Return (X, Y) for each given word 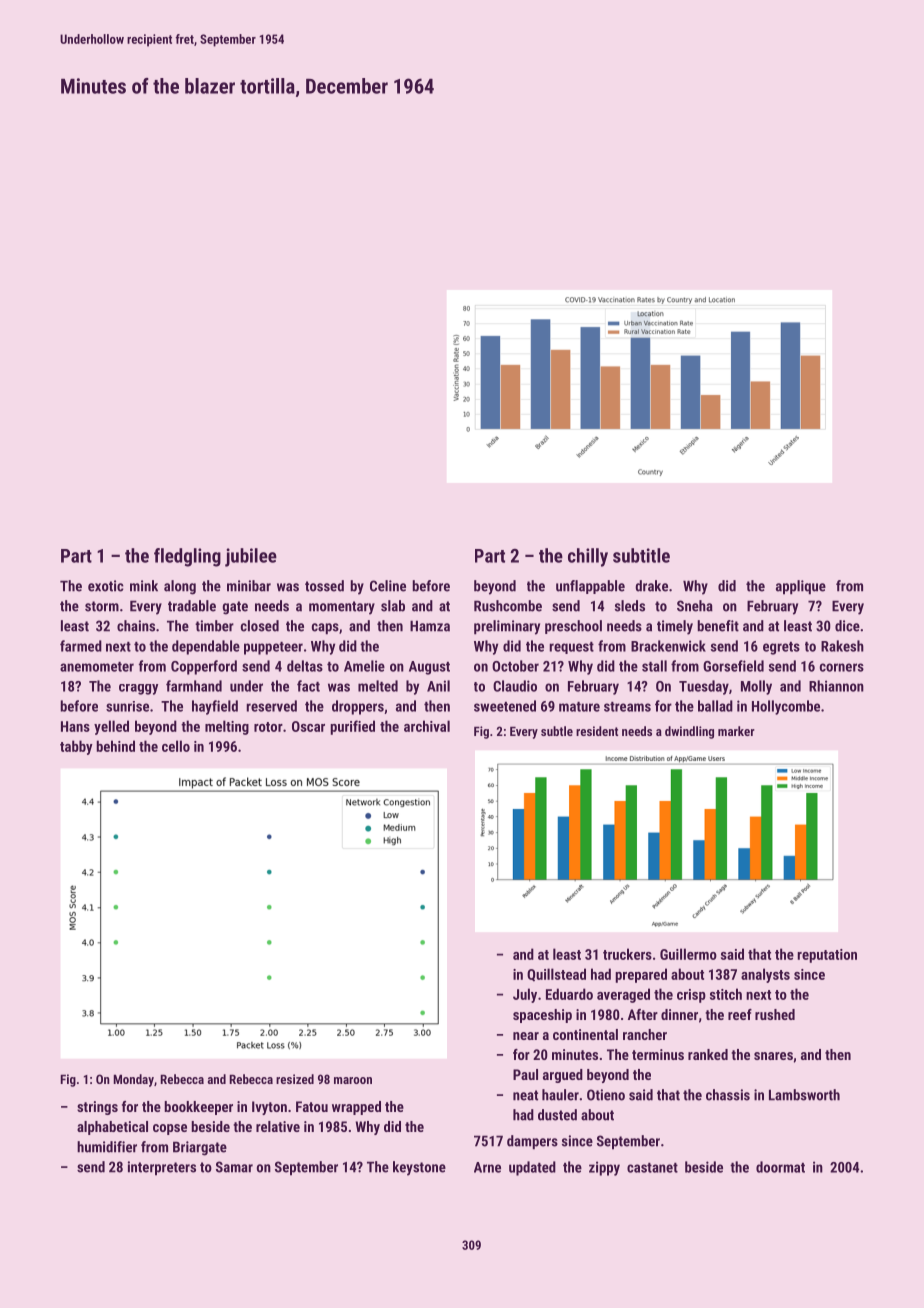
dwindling (689, 732)
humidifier (107, 1147)
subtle (557, 731)
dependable (206, 647)
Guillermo (688, 954)
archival (427, 726)
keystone (419, 1168)
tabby (76, 747)
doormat (780, 1167)
